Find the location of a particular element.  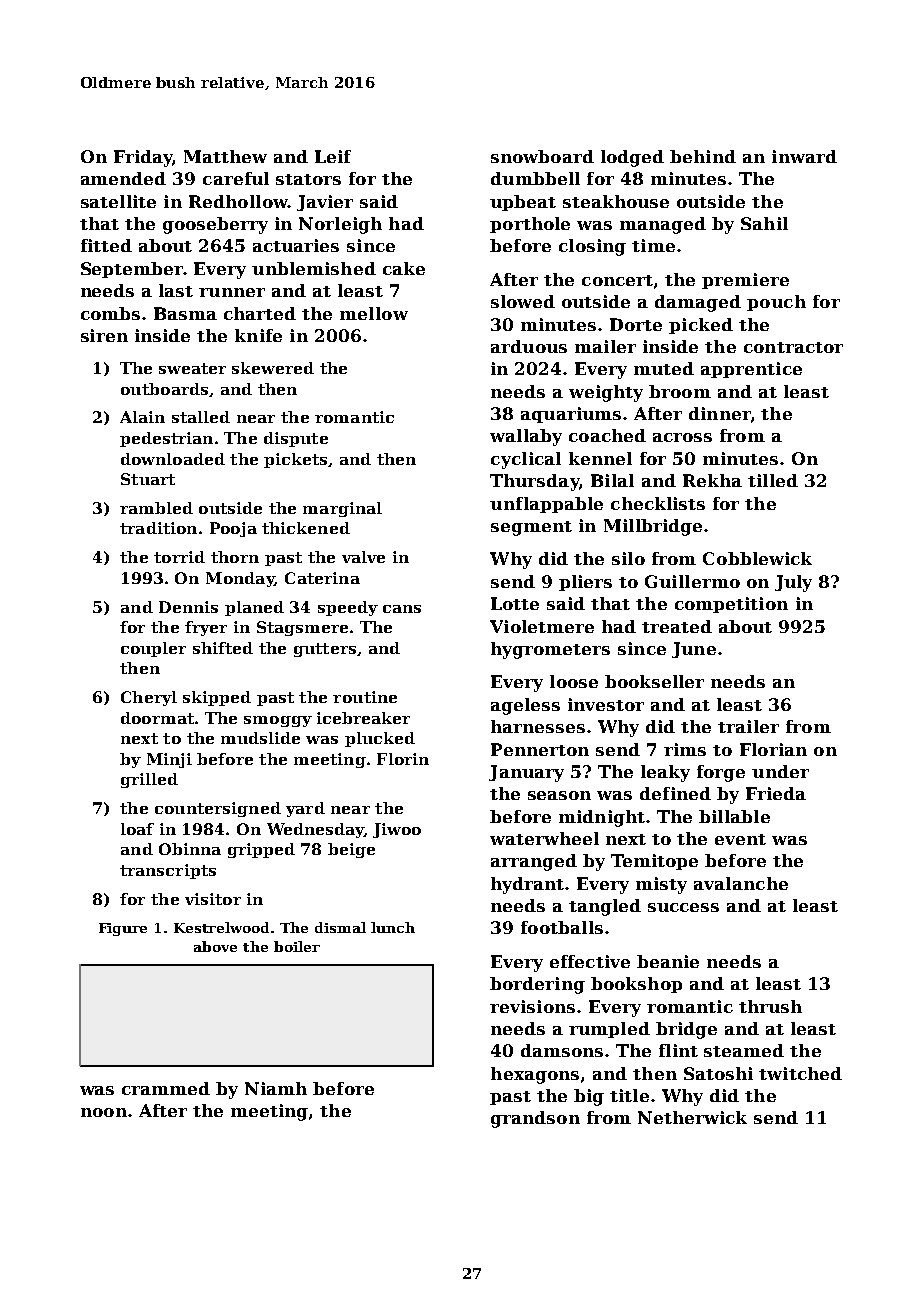

effective is located at coordinates (590, 961).
